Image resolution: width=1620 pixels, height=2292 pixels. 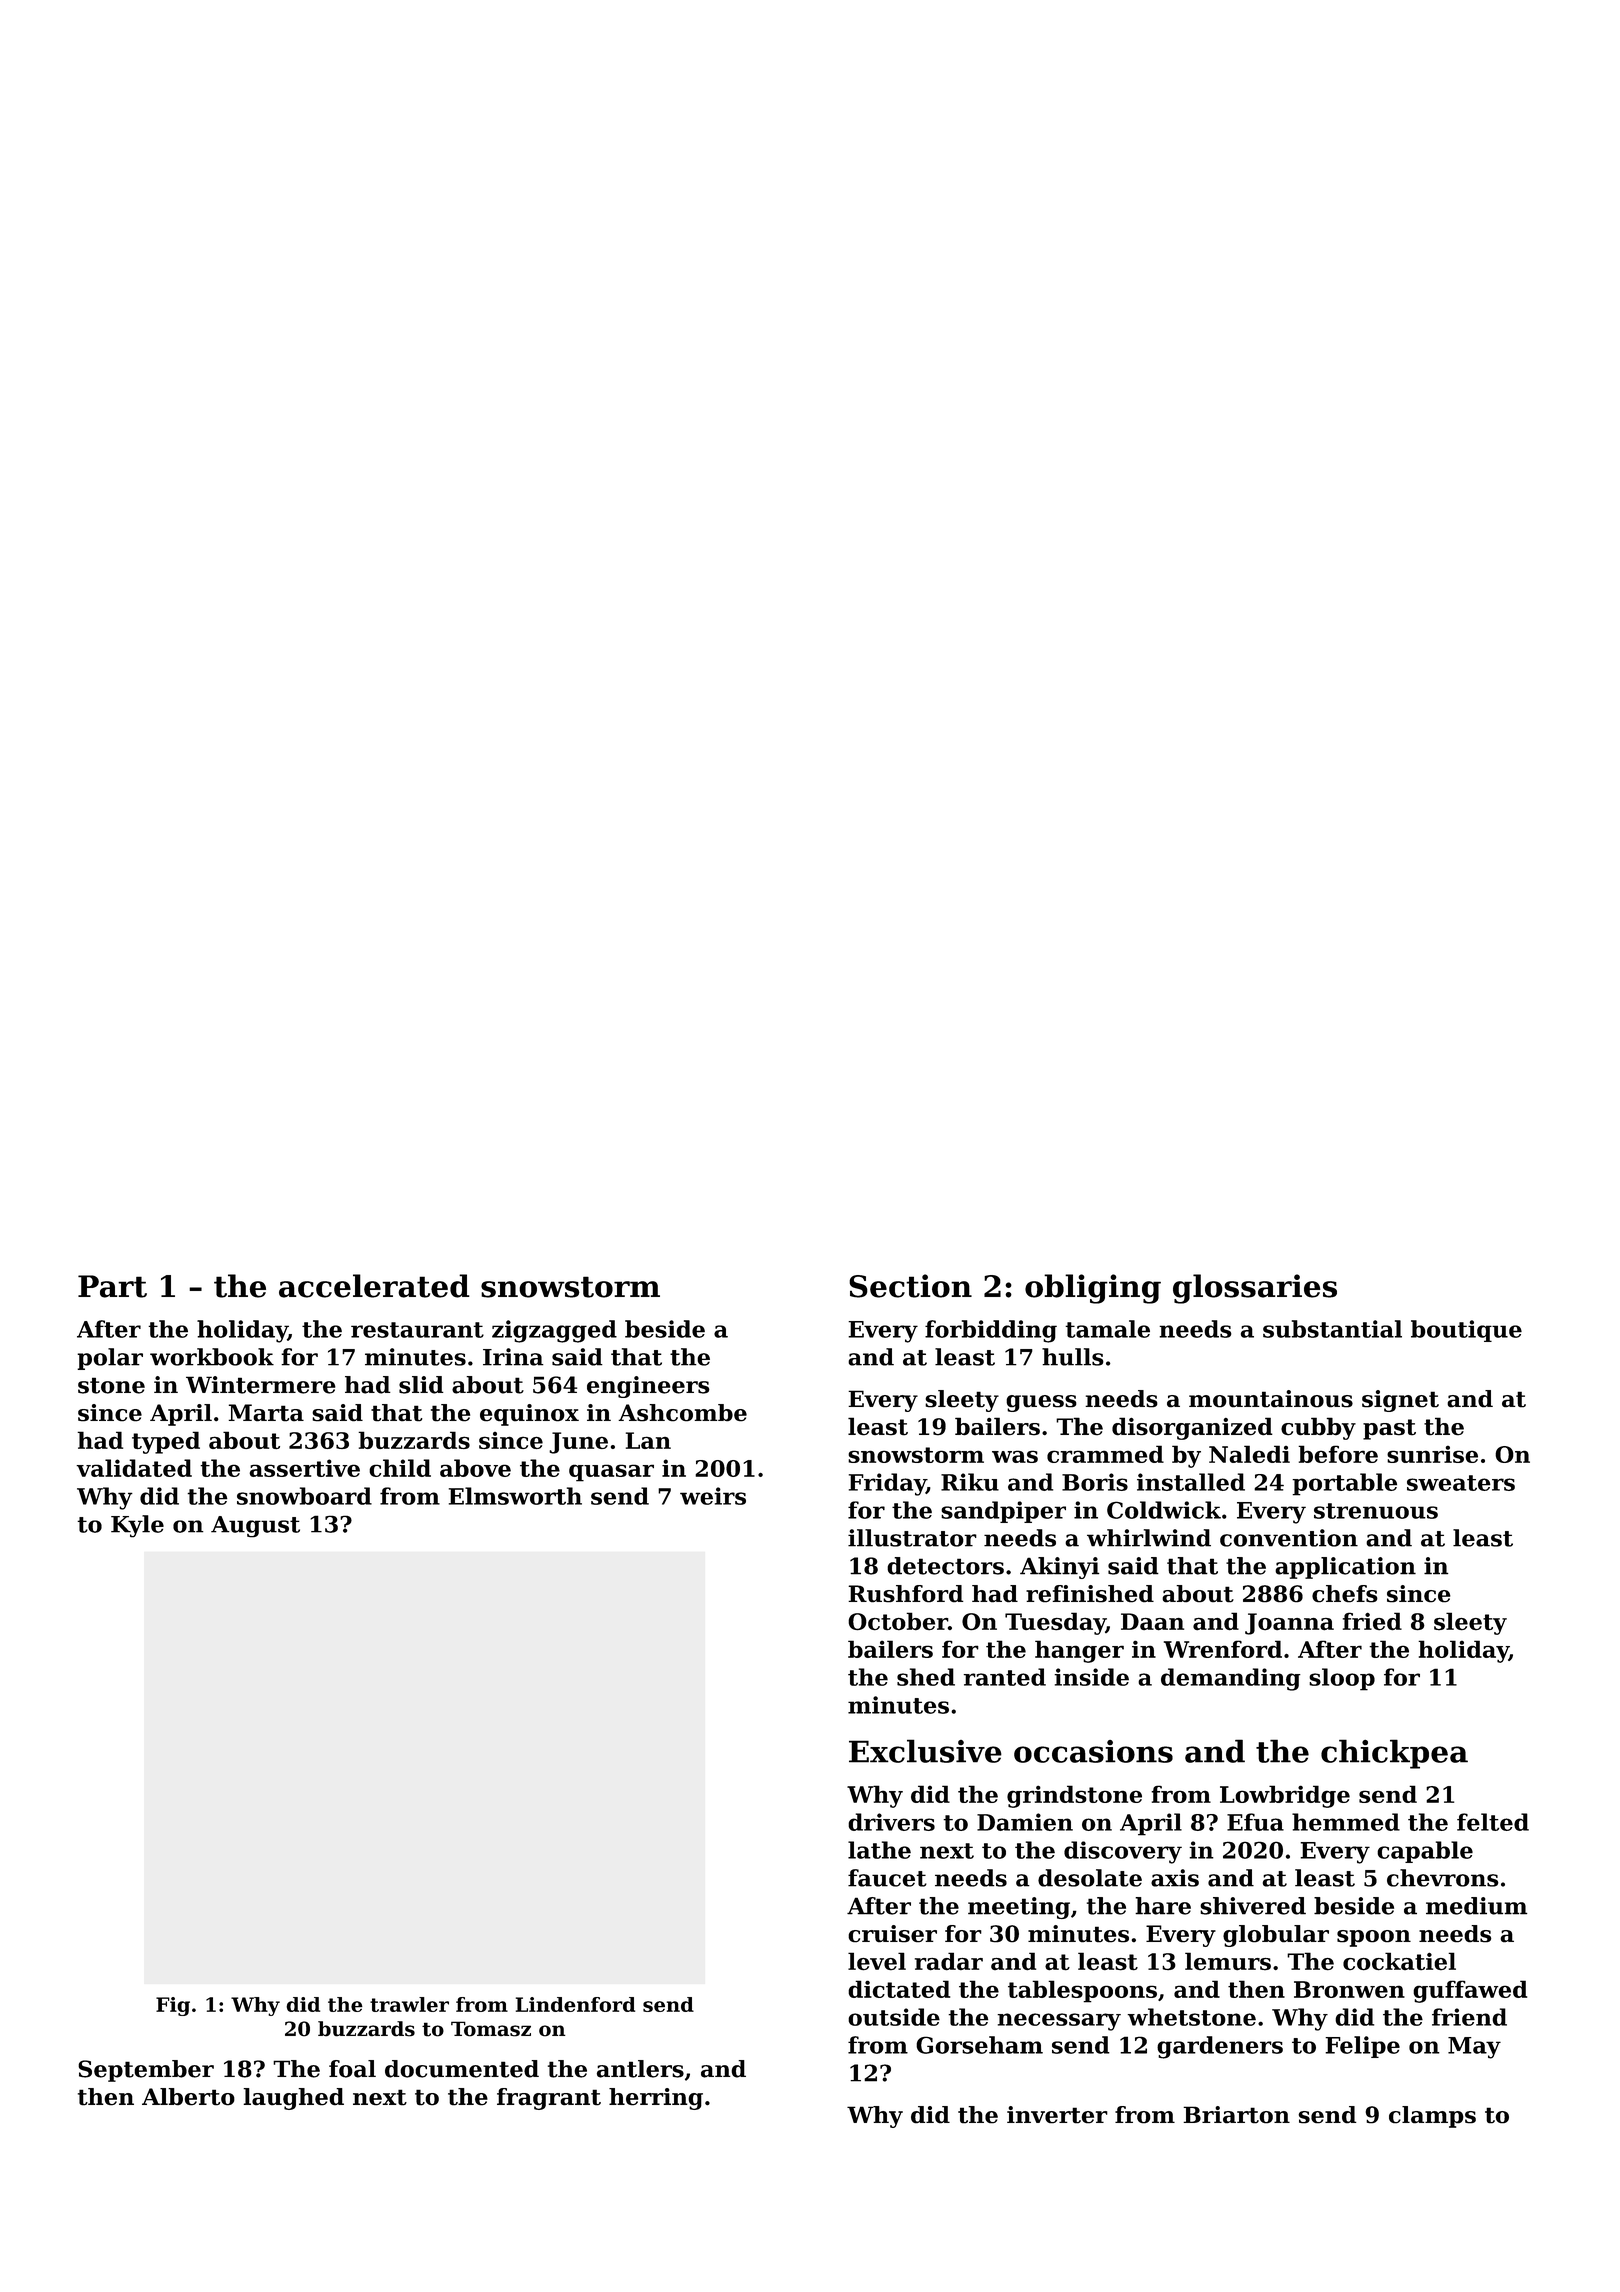 What do you see at coordinates (1255, 1289) in the page?
I see `glossaries` at bounding box center [1255, 1289].
